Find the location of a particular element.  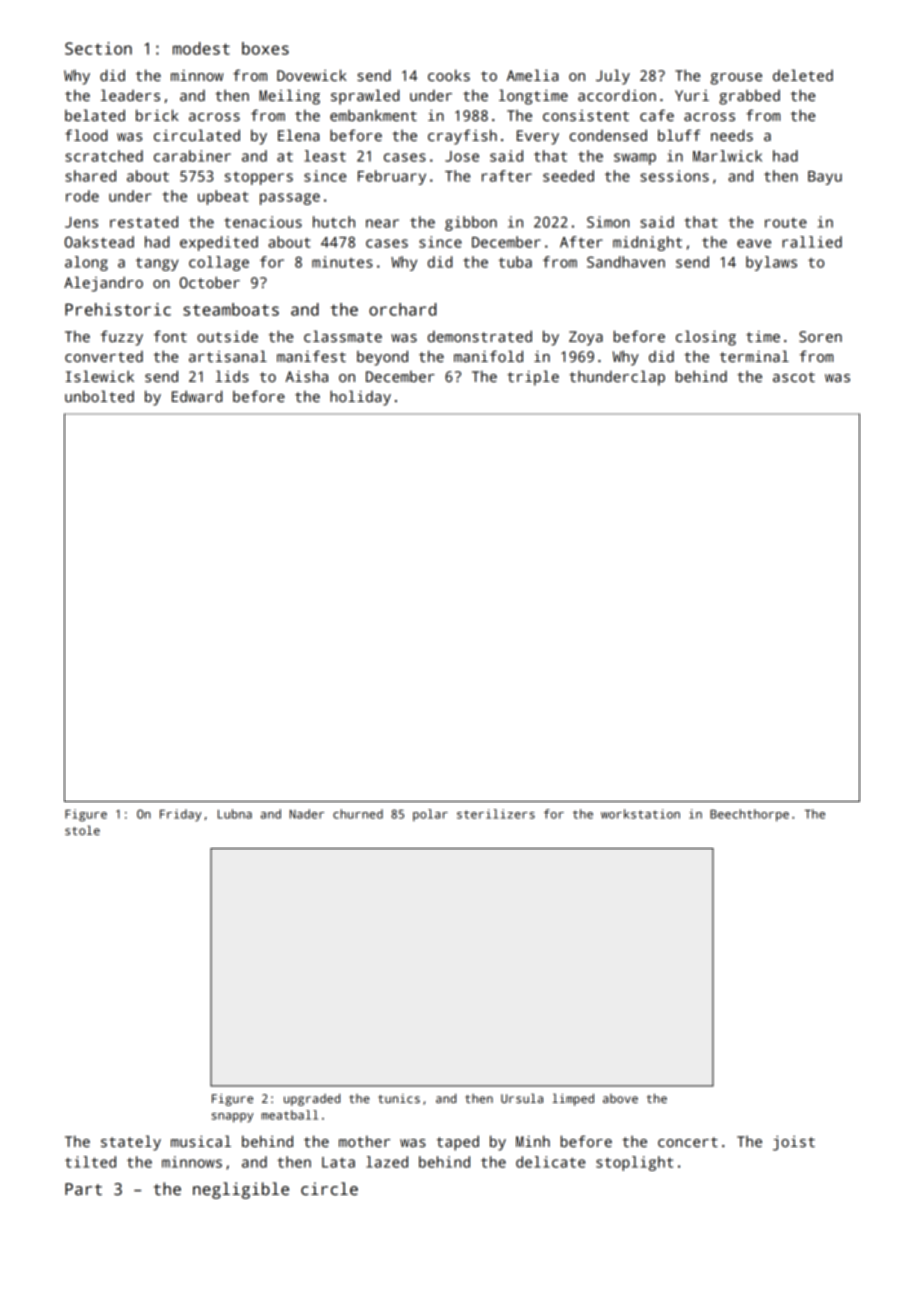

flood is located at coordinates (86, 135).
